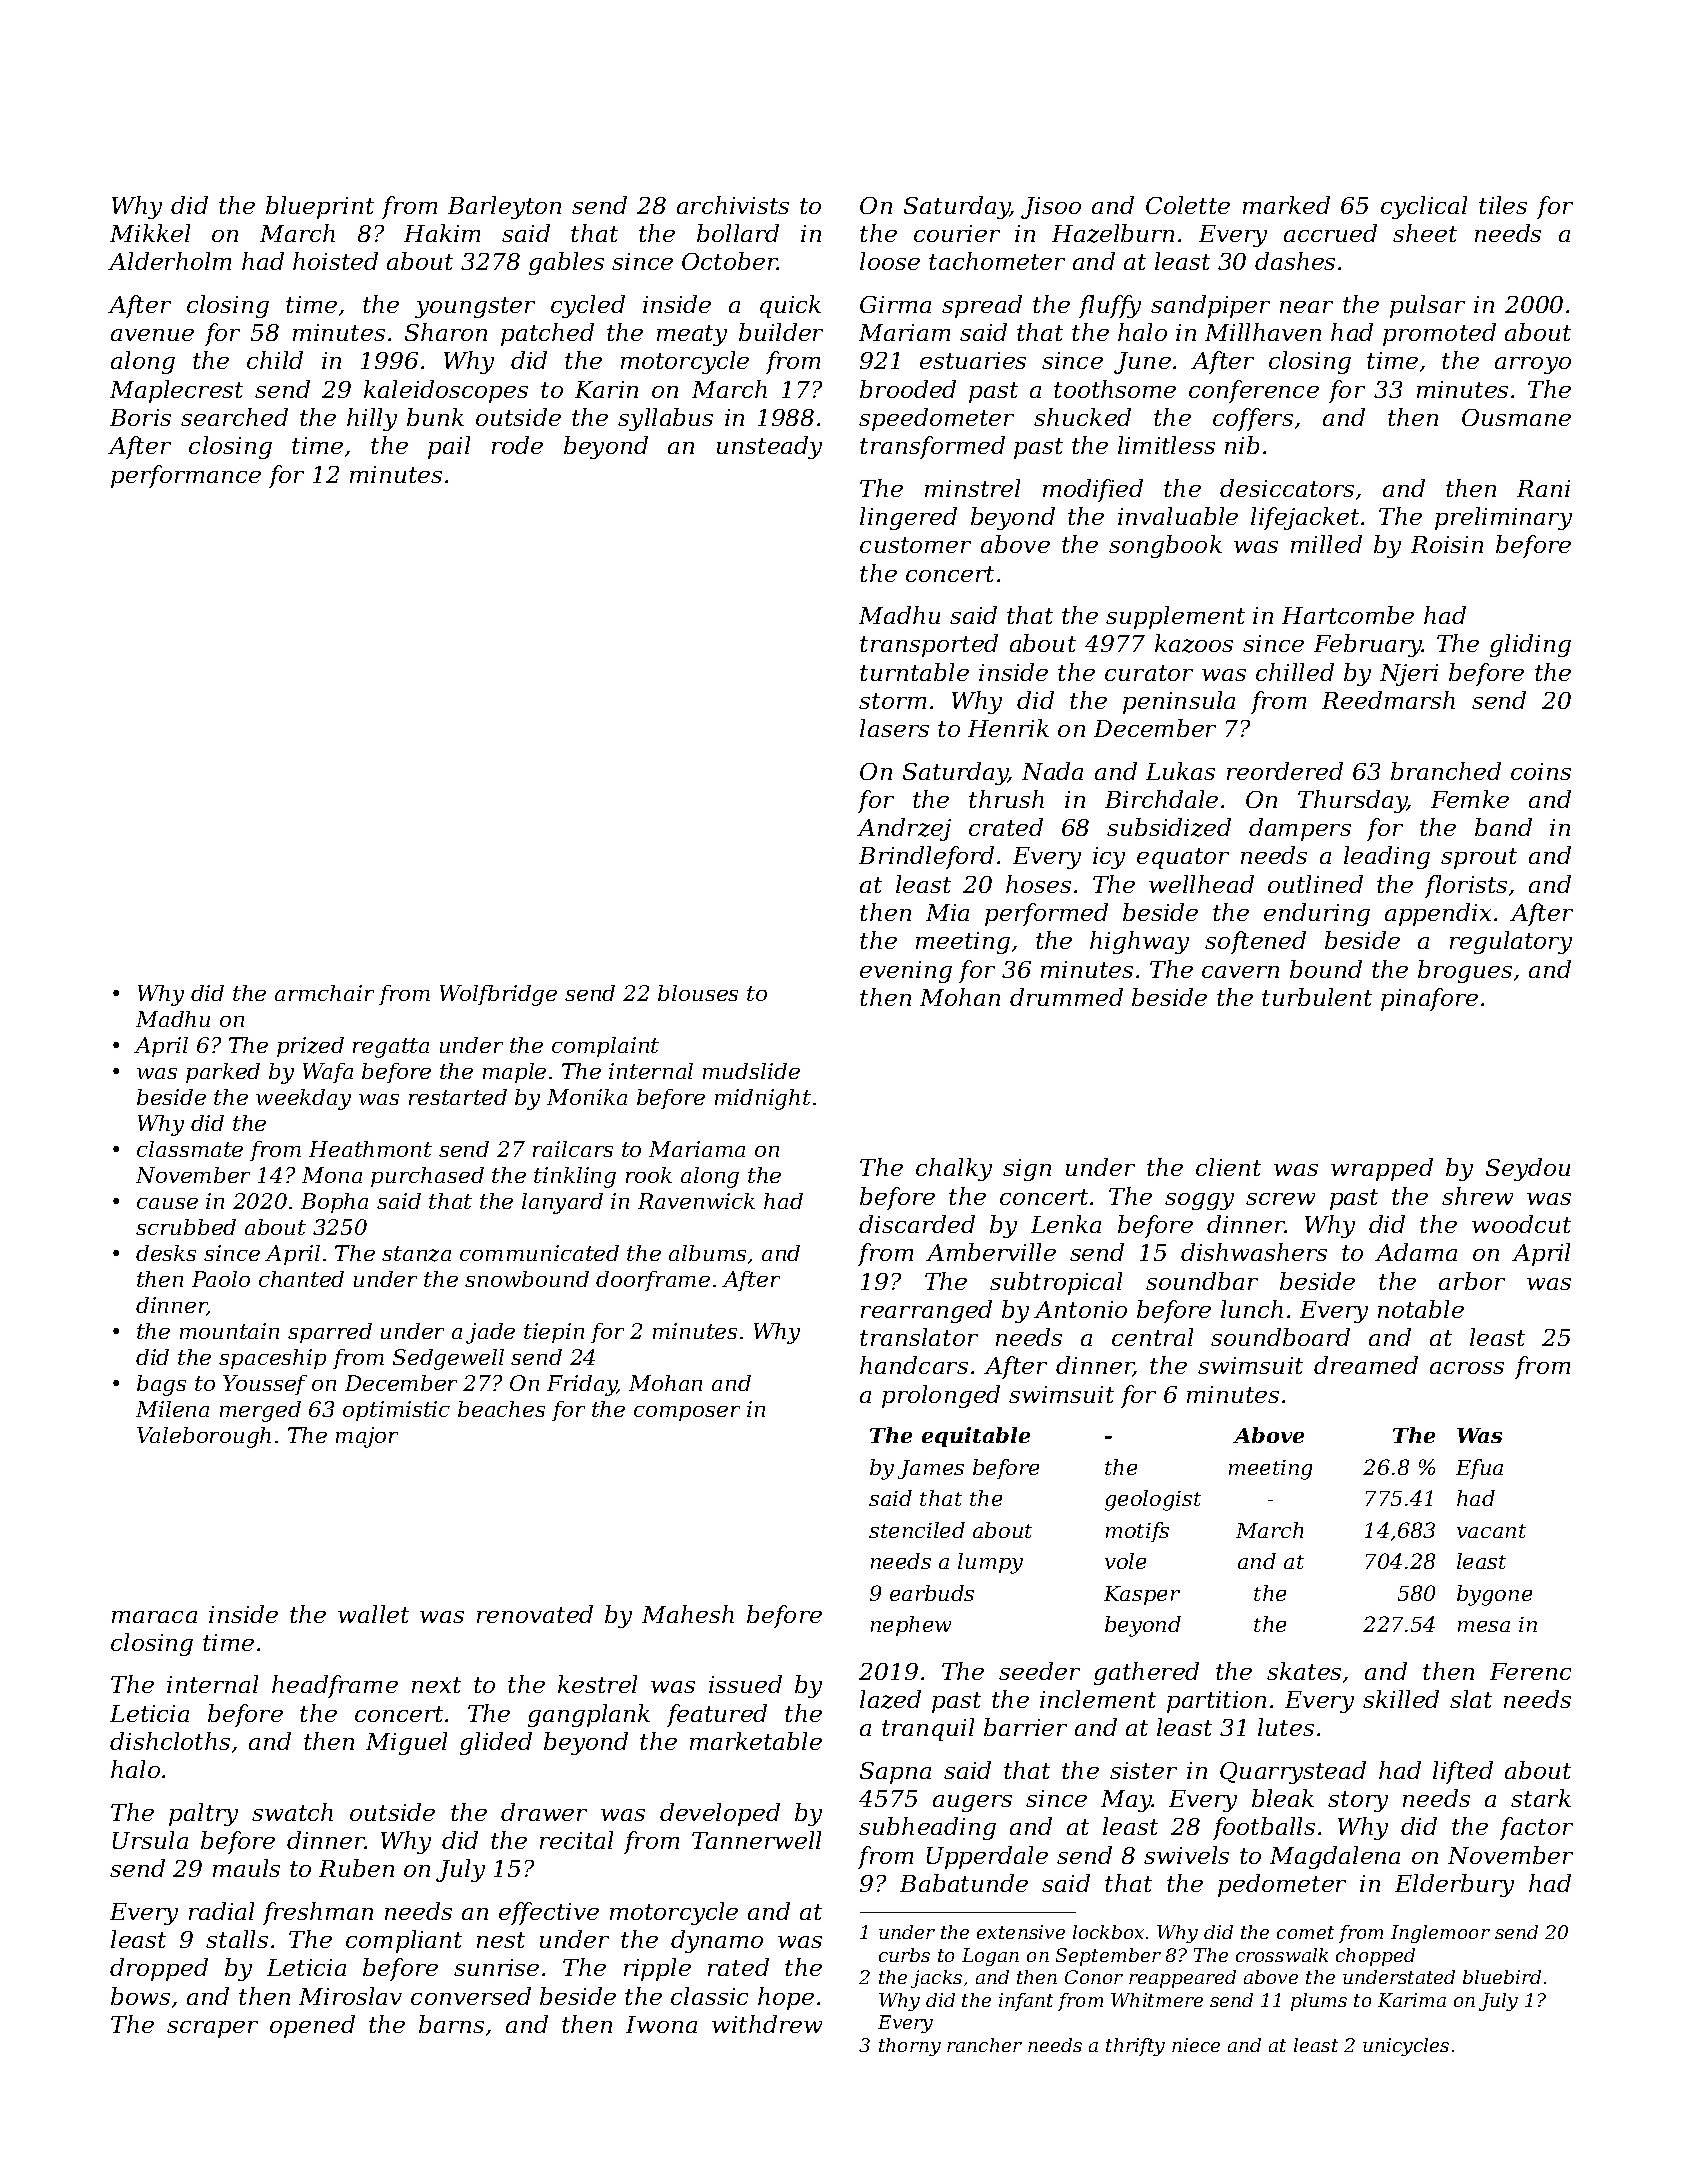 The height and width of the document is (2178, 1683). What do you see at coordinates (373, 1614) in the document?
I see `wallet` at bounding box center [373, 1614].
